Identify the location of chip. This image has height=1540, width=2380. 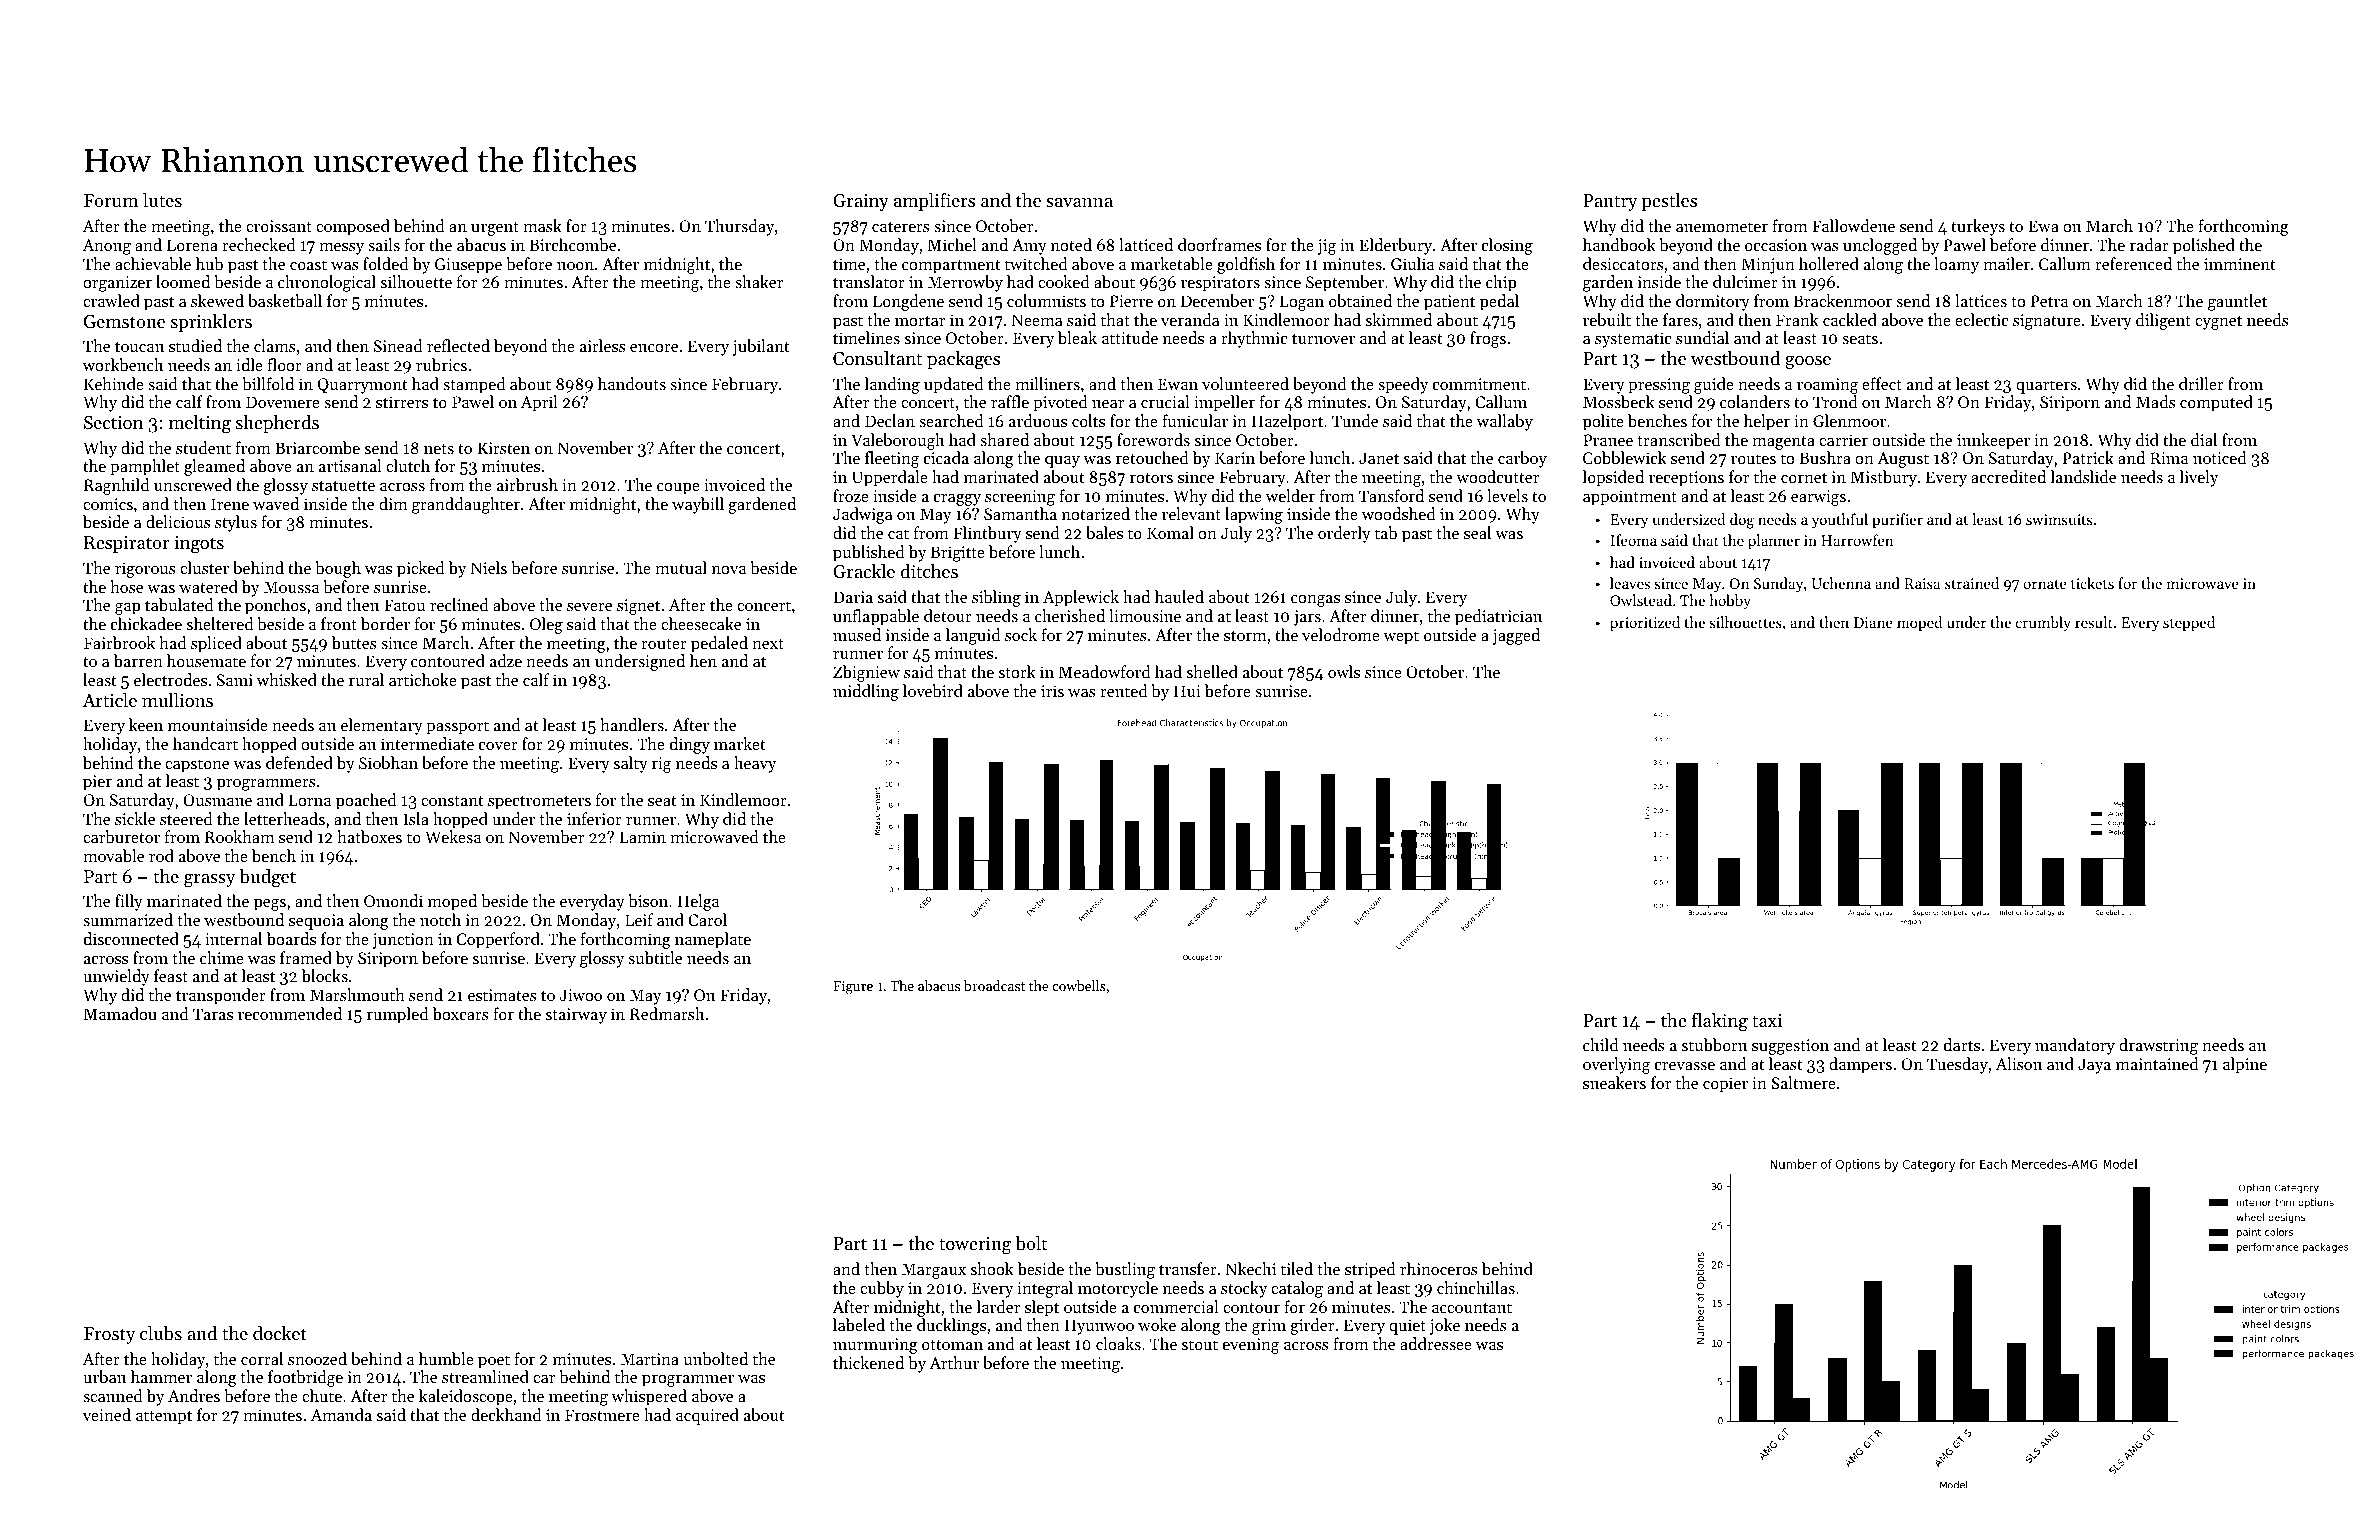
(1501, 283).
